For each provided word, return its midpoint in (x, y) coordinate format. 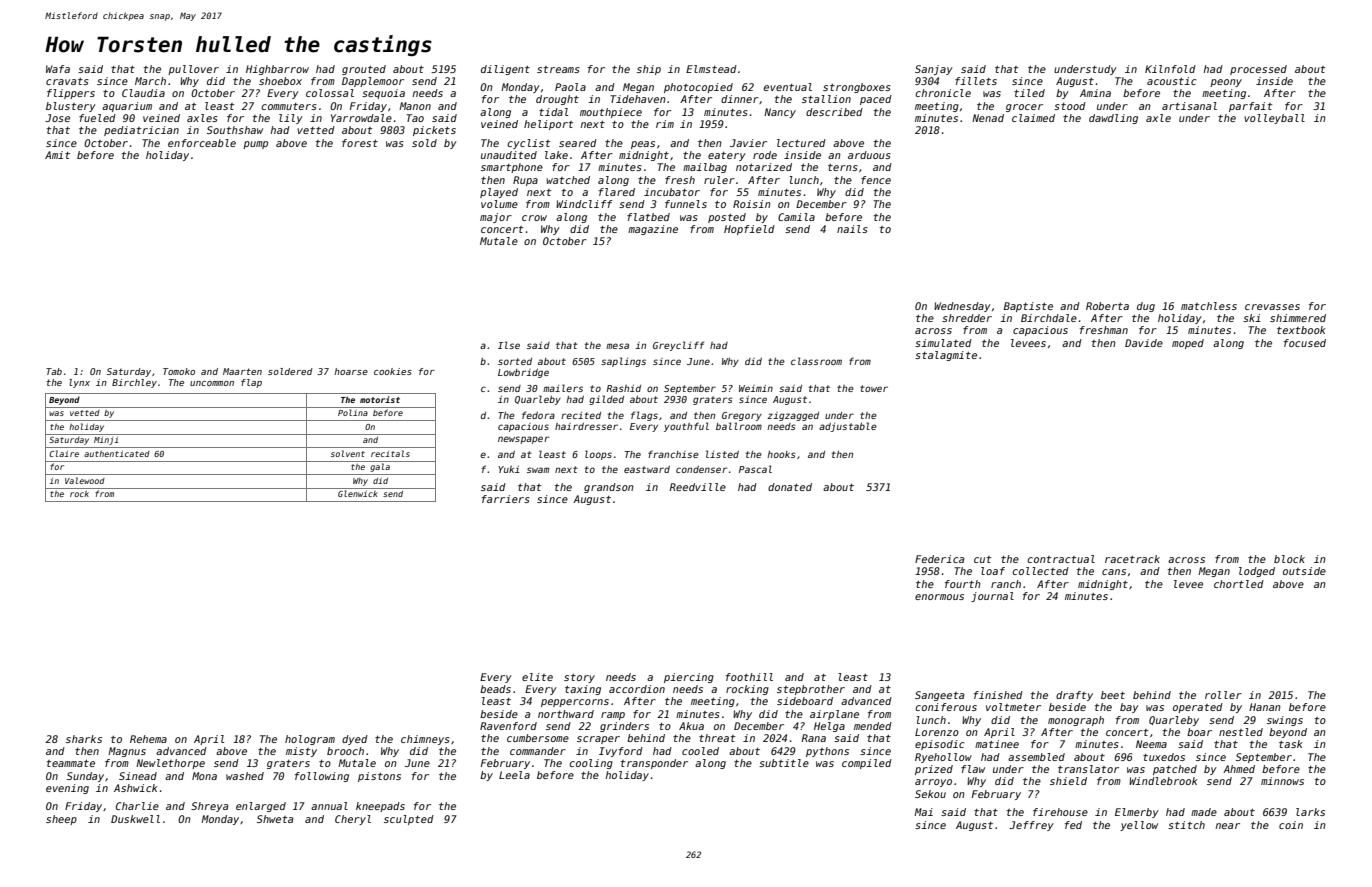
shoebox (280, 81)
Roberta (1107, 306)
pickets (434, 131)
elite (537, 677)
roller (1223, 695)
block (1289, 559)
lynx (79, 383)
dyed (355, 740)
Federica (939, 559)
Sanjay (934, 70)
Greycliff (678, 346)
